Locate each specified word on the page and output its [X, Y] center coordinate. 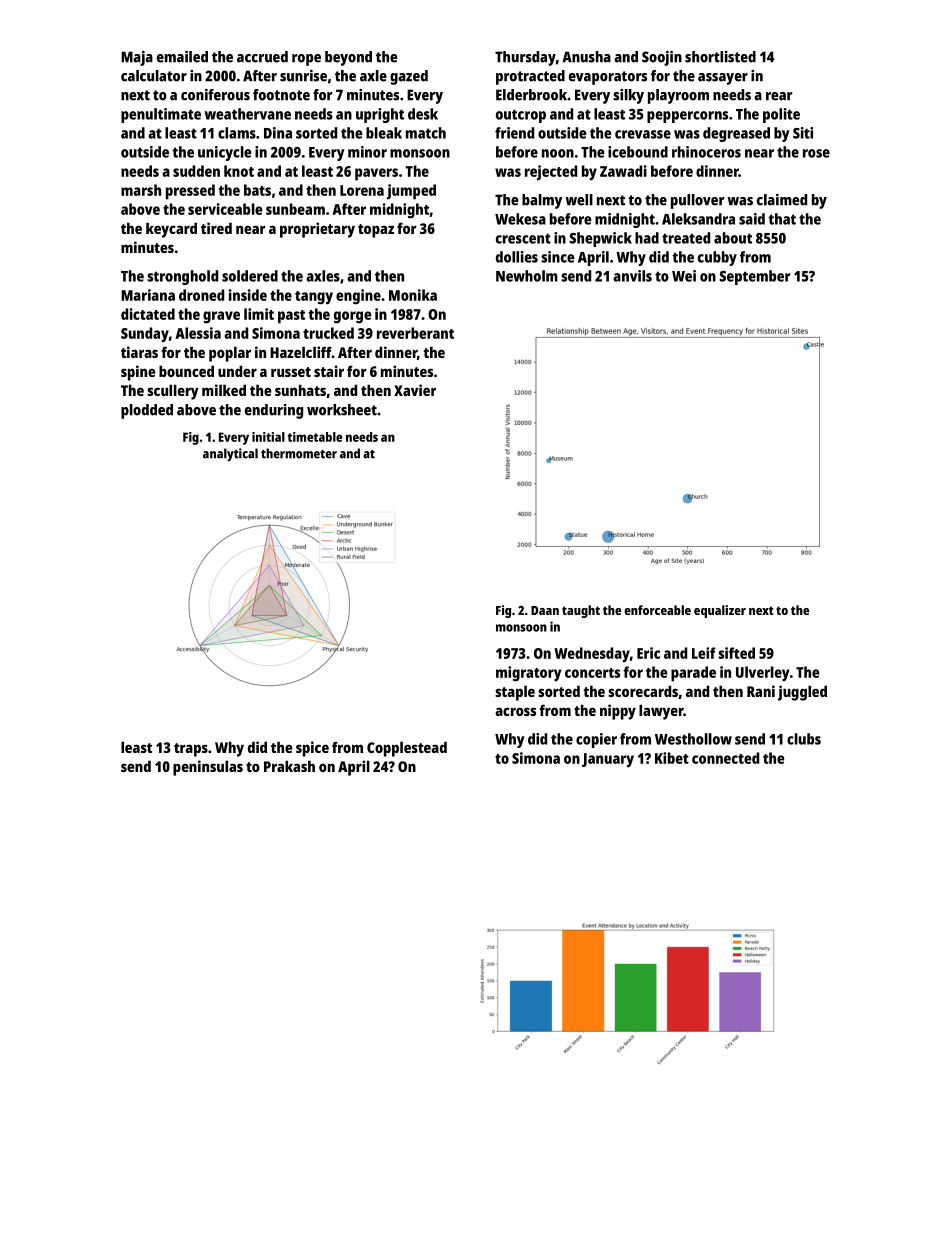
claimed [782, 200]
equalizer [720, 611]
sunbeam [295, 209]
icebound [638, 152]
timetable [315, 437]
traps [191, 750]
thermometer [299, 453]
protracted [530, 77]
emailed [182, 57]
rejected [551, 172]
